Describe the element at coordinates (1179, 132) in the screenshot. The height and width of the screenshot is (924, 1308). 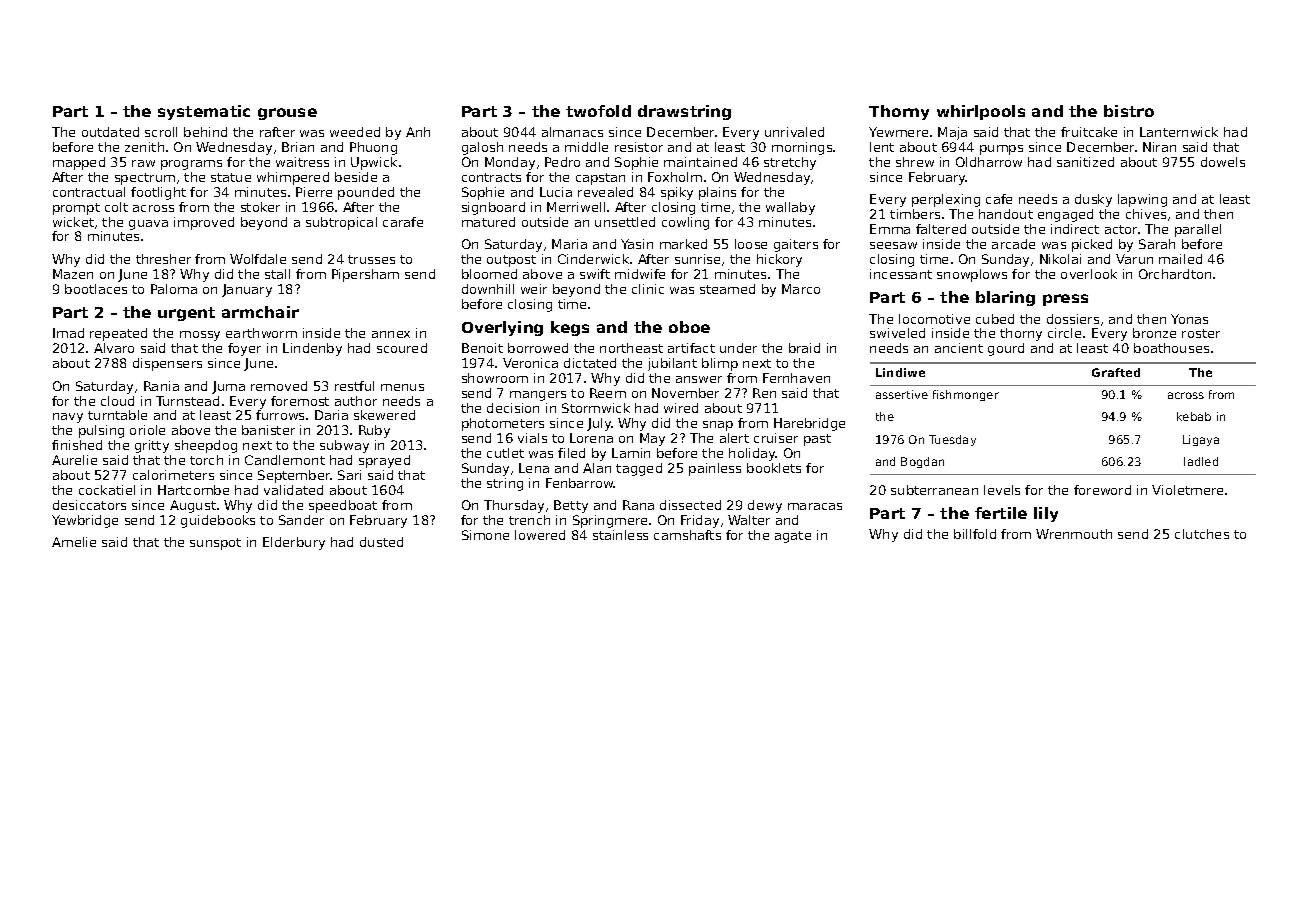
I see `Lanternwick` at that location.
